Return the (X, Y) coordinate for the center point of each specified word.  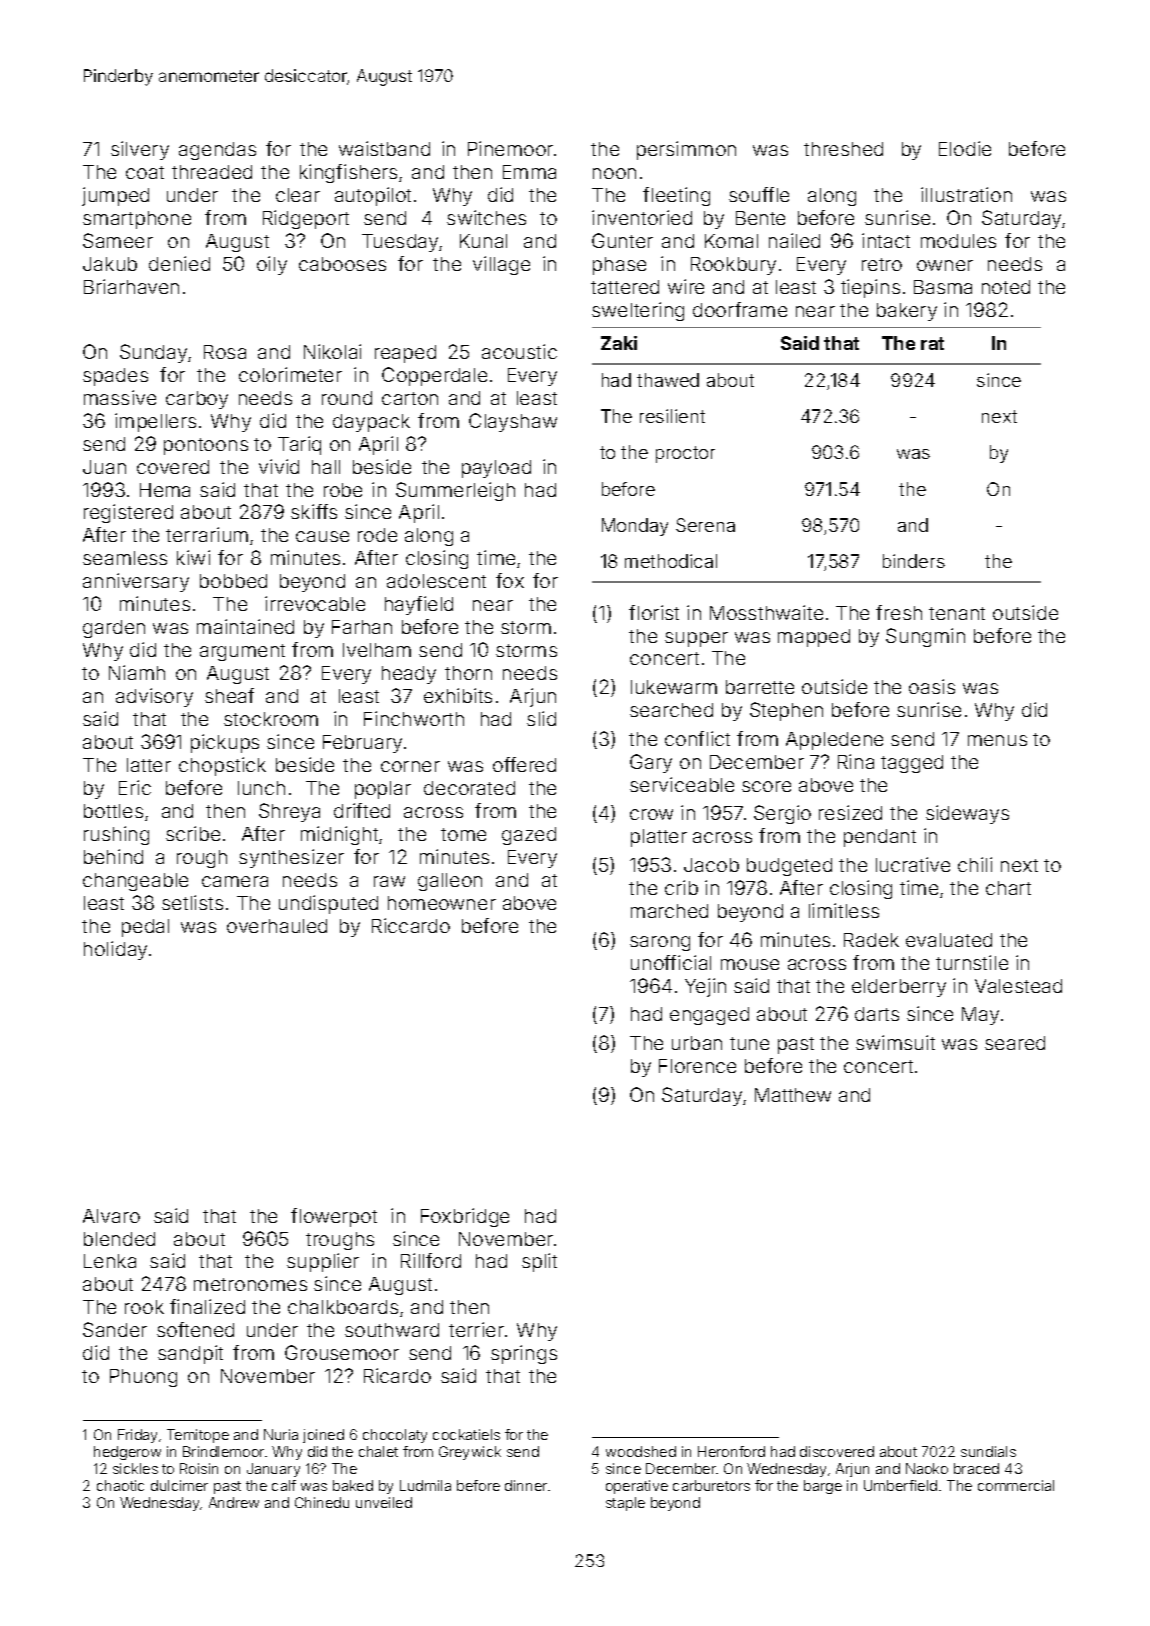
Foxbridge (465, 1217)
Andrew (234, 1502)
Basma (943, 287)
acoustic (519, 351)
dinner (526, 1485)
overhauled (277, 926)
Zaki (619, 343)
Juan (104, 467)
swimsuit (895, 1042)
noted (1006, 287)
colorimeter (290, 374)
